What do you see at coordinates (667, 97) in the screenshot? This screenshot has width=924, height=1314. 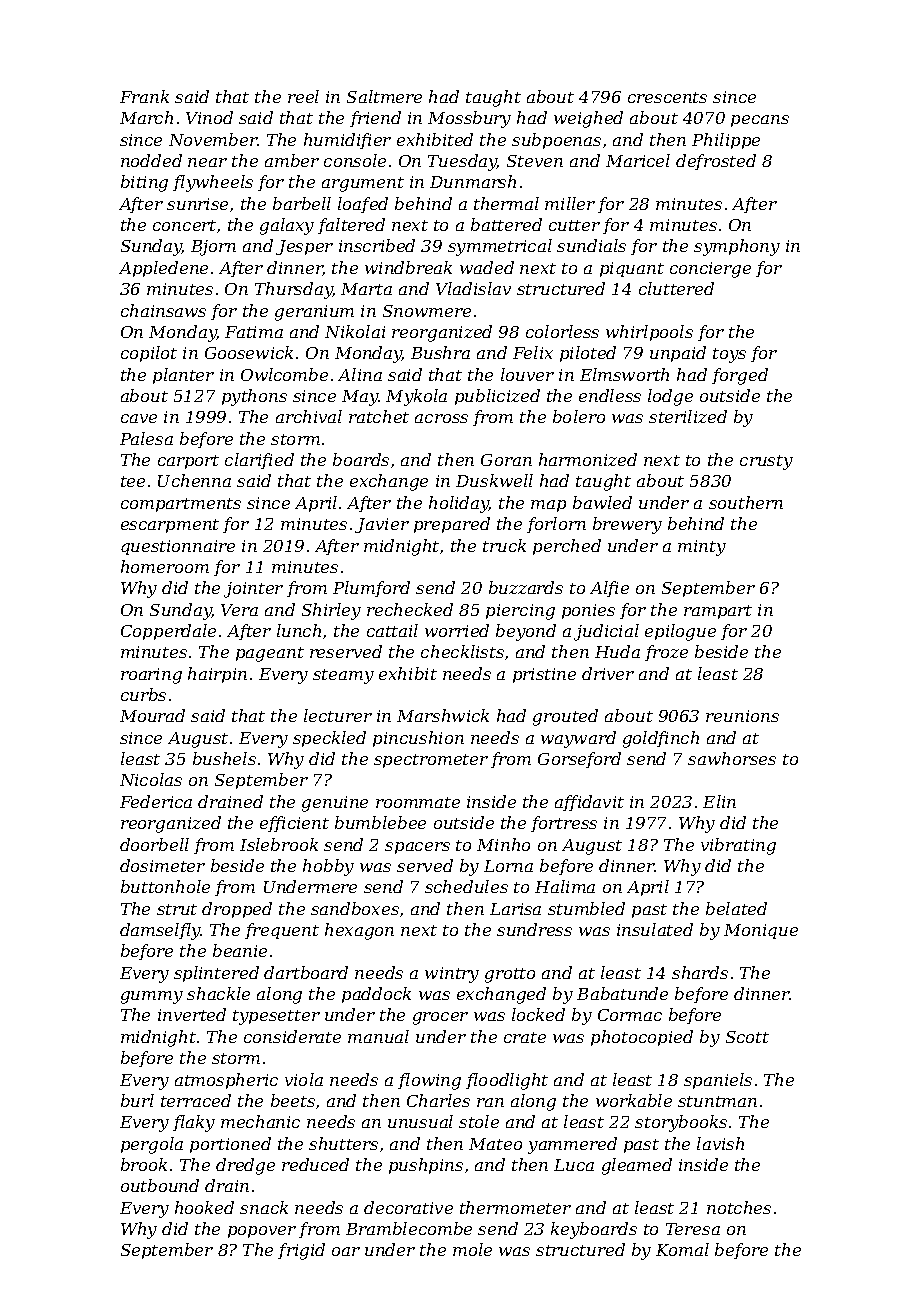 I see `crescents` at bounding box center [667, 97].
